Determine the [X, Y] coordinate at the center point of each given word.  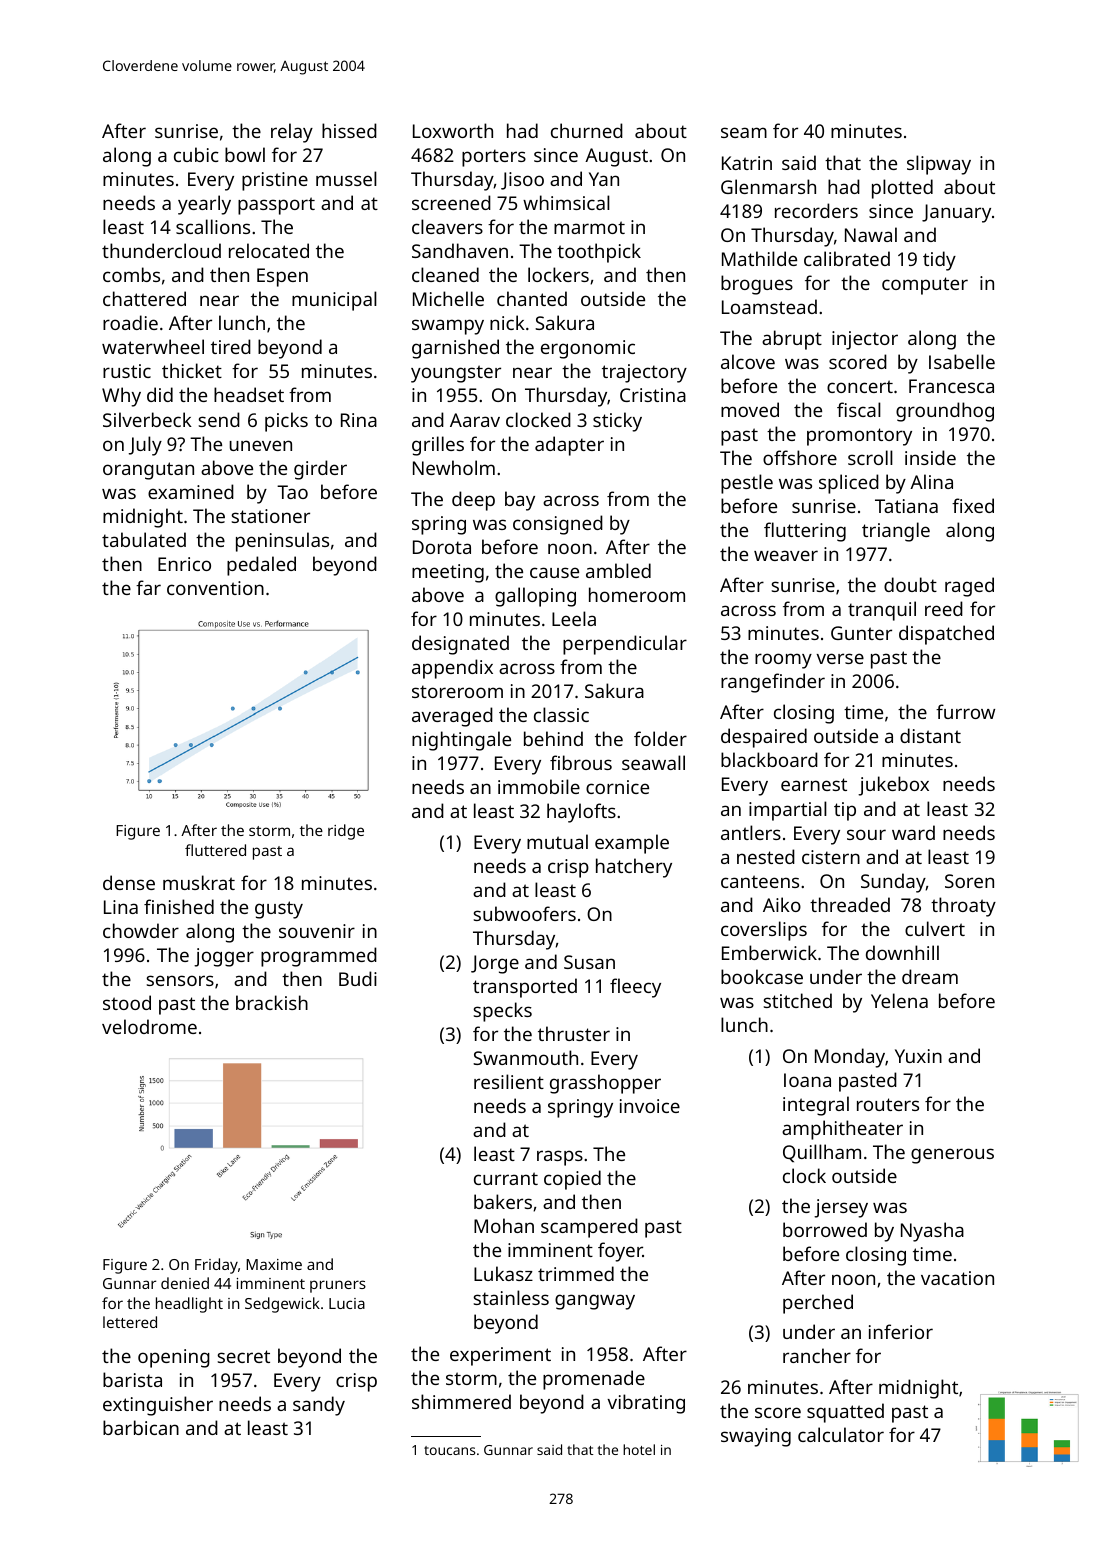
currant [506, 1178]
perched [818, 1304]
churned [587, 130]
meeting [448, 573]
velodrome [149, 1026]
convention [215, 588]
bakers [503, 1201]
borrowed [825, 1229]
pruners [338, 1286]
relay [292, 133]
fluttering [805, 532]
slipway [939, 165]
